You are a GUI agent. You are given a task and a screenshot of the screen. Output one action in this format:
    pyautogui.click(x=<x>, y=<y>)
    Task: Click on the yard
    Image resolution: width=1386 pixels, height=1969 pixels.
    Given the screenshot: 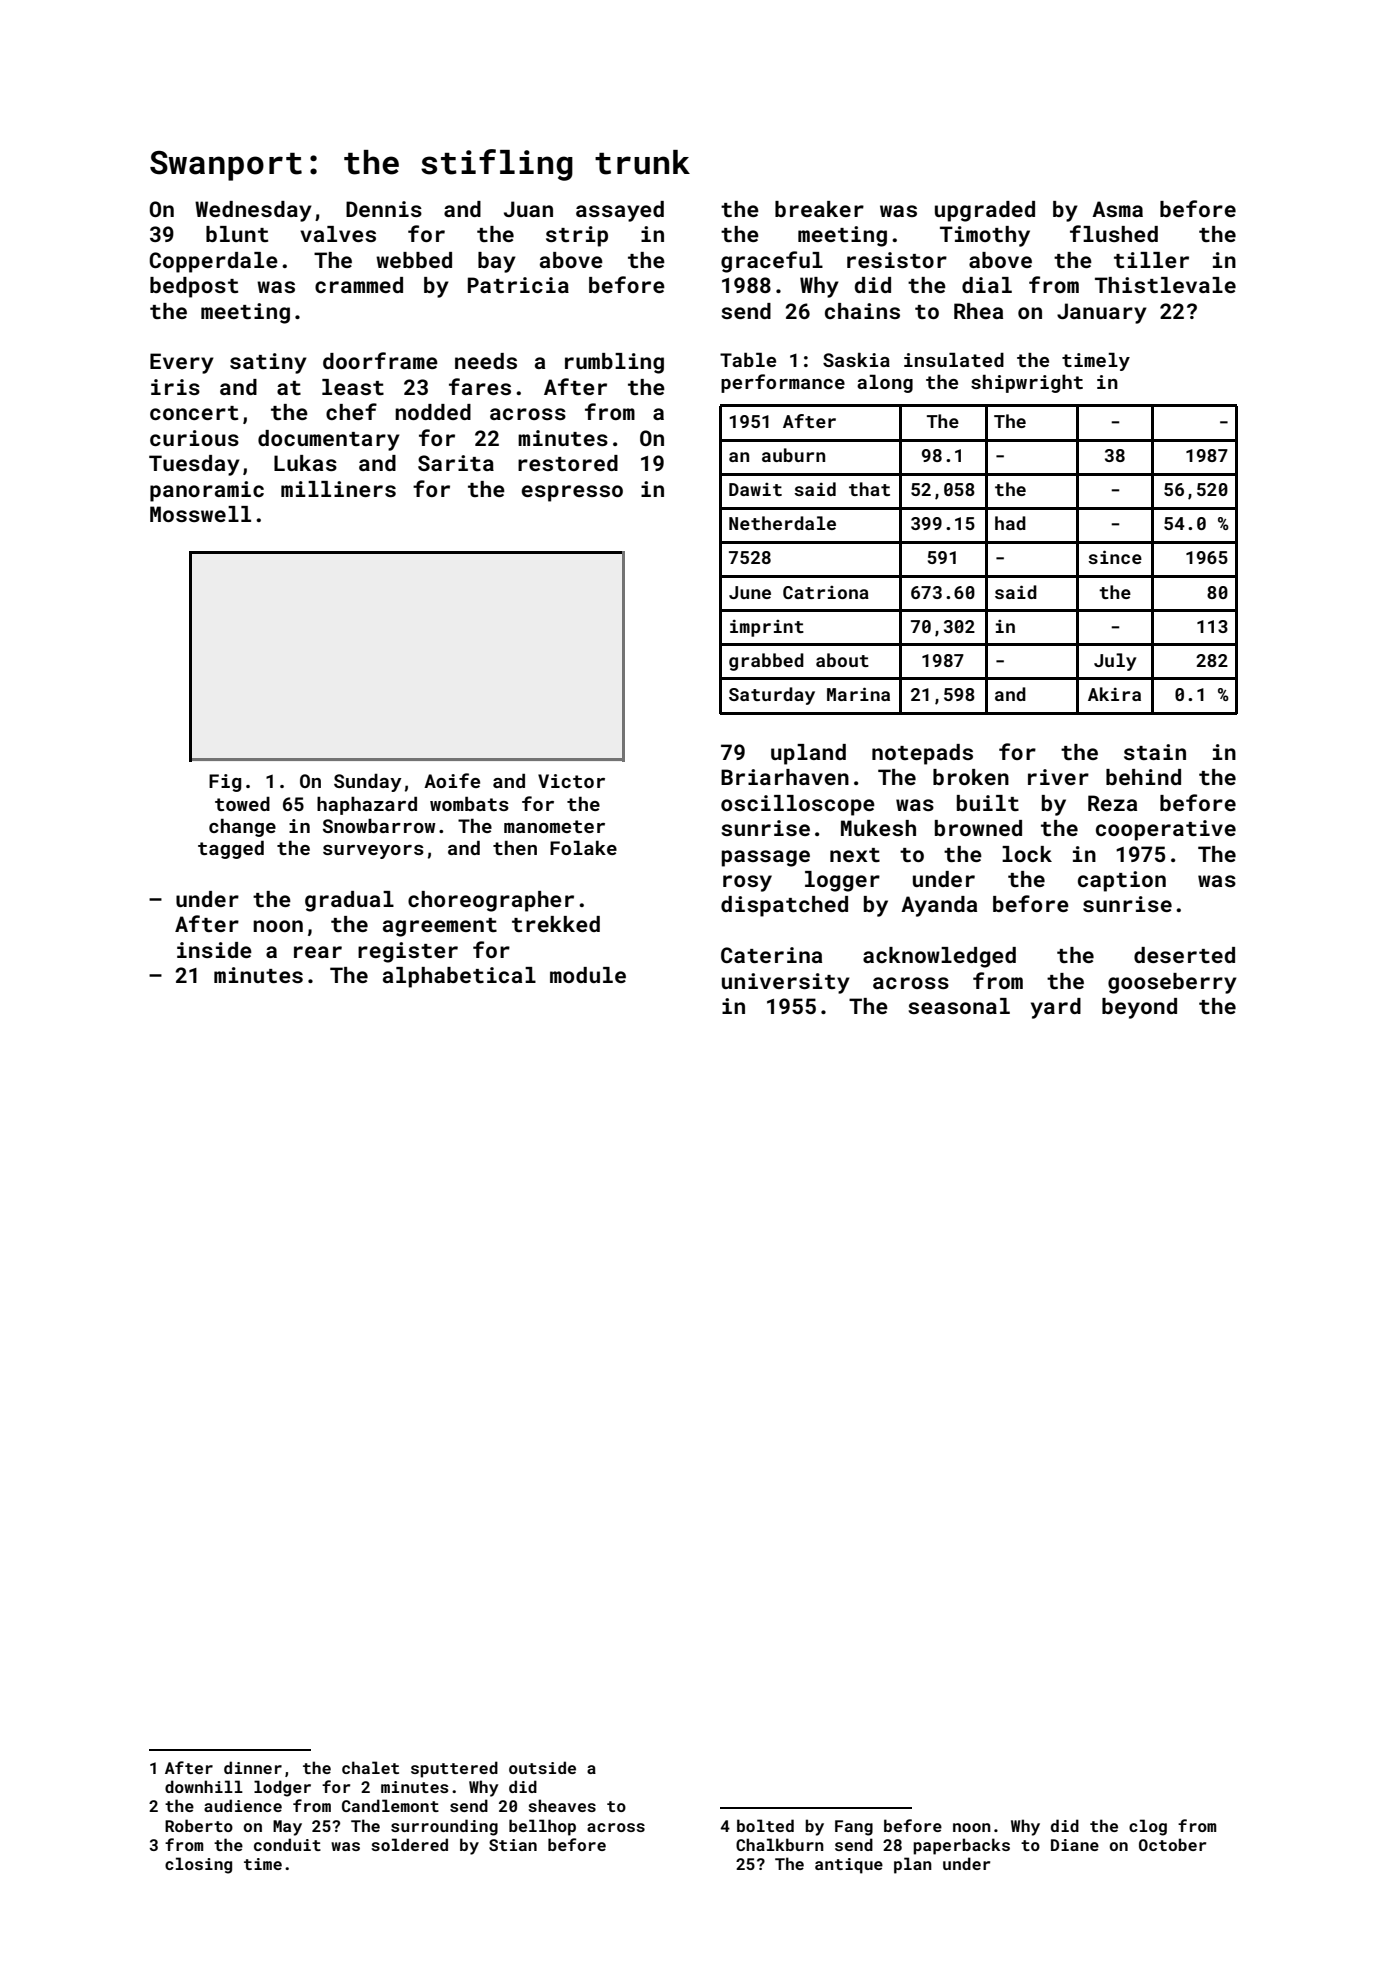 What is the action you would take?
    pyautogui.click(x=1056, y=1008)
